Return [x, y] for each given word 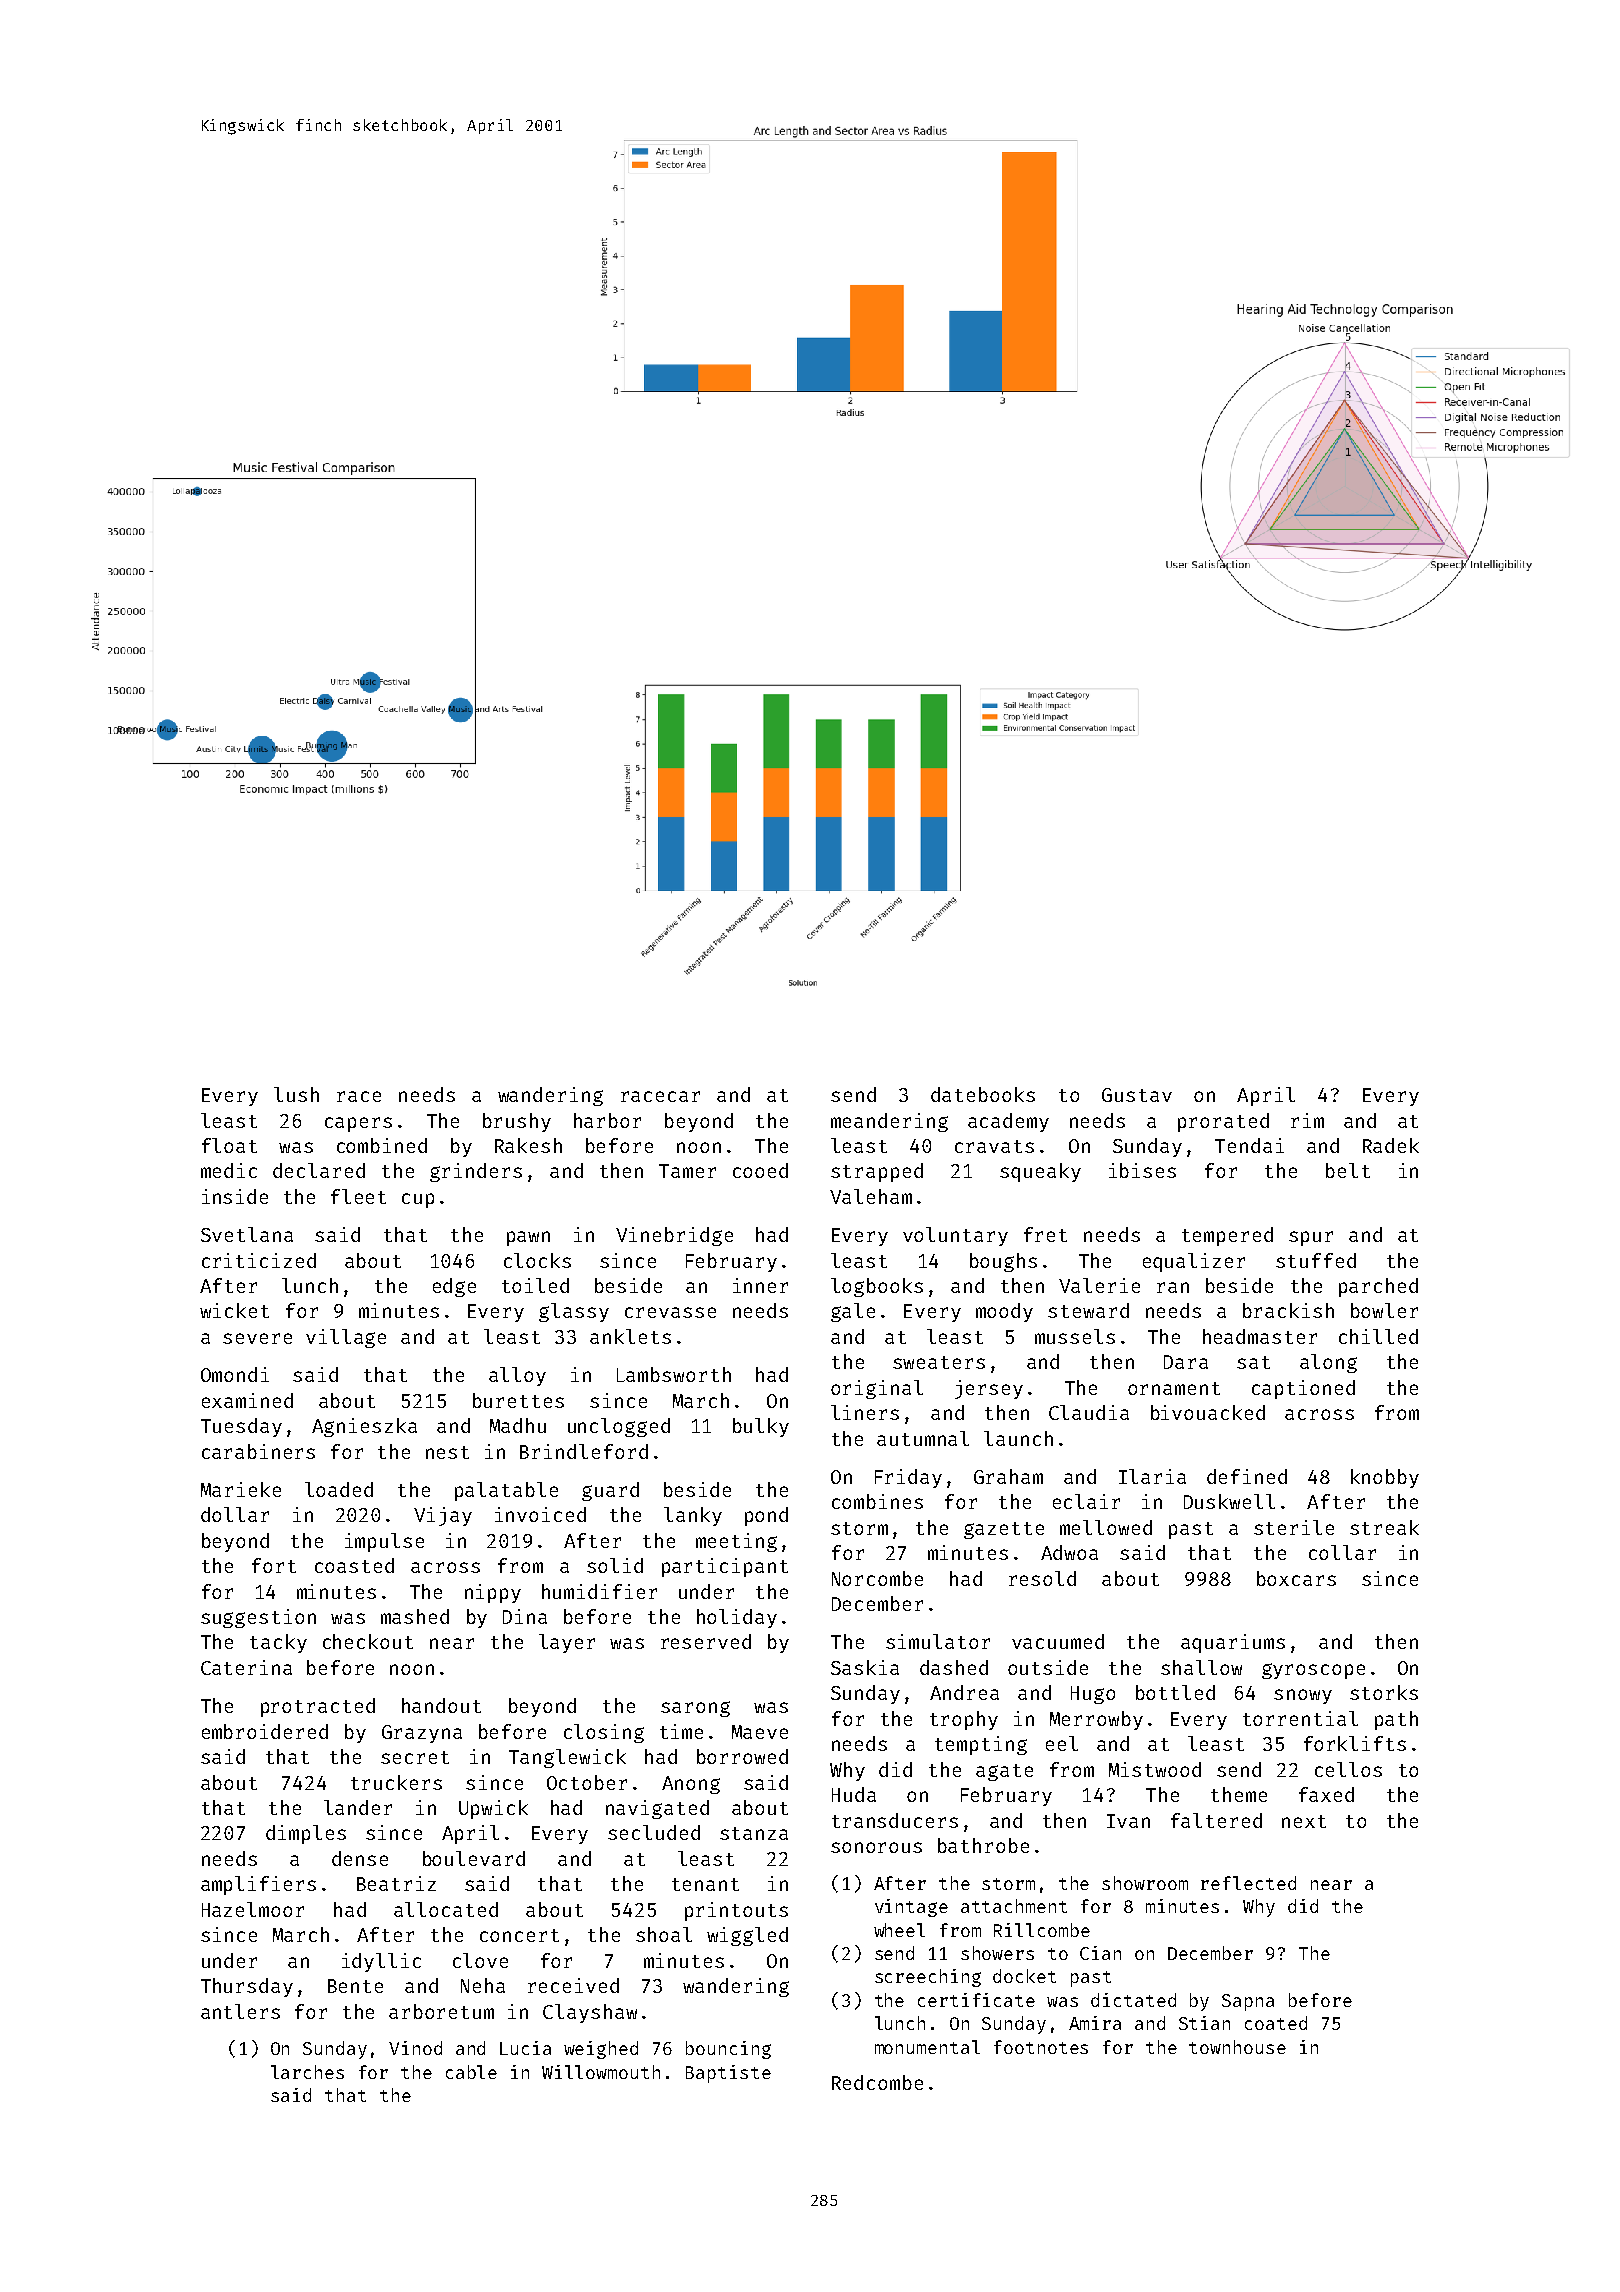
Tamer [687, 1171]
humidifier [599, 1591]
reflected [1248, 1883]
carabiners [258, 1451]
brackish [1288, 1310]
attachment [1014, 1906]
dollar [235, 1514]
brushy [517, 1122]
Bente [355, 1986]
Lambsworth [674, 1374]
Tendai [1249, 1145]
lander [358, 1807]
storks [1384, 1692]
